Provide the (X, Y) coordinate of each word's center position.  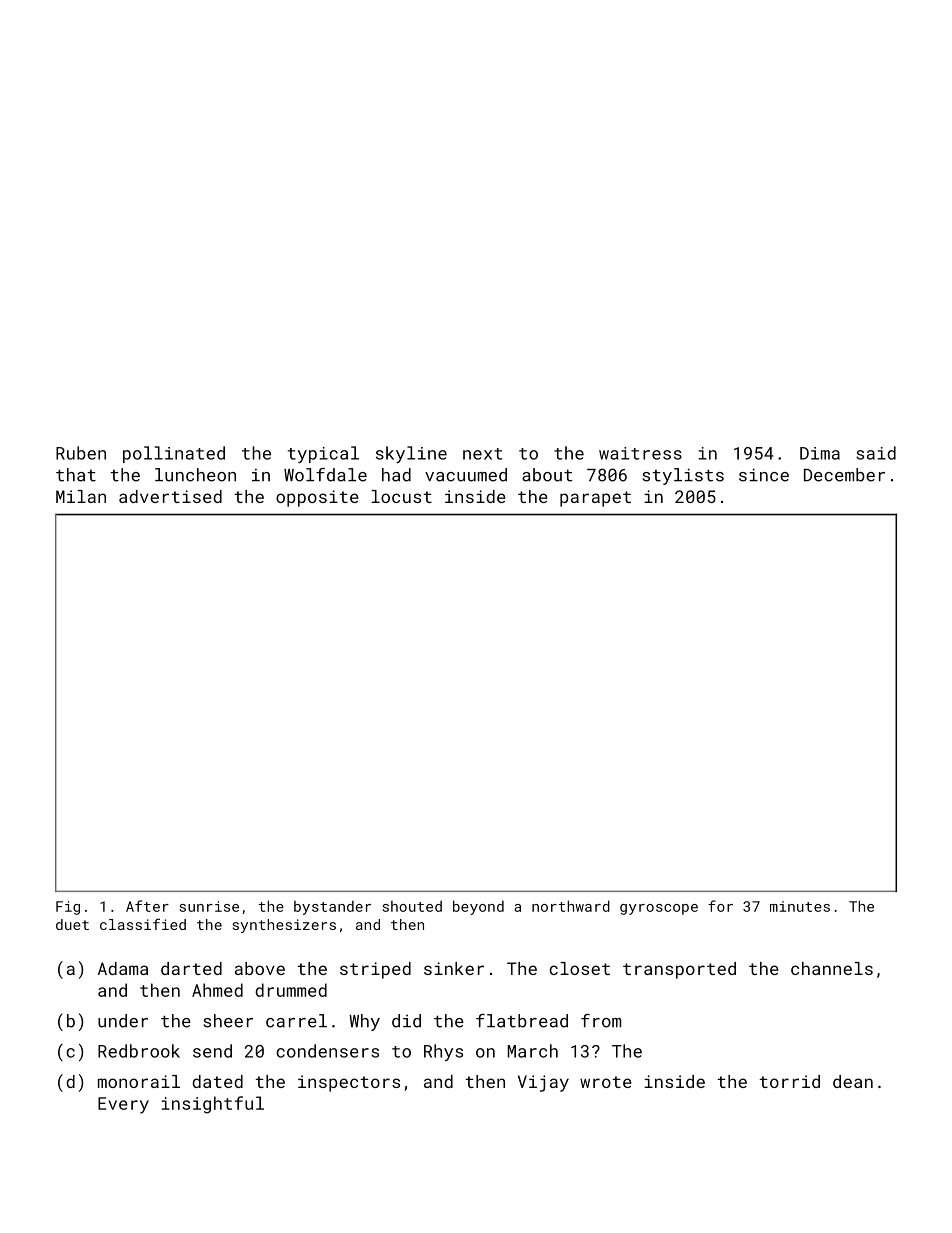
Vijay (543, 1083)
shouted (412, 906)
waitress (640, 453)
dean (853, 1081)
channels (832, 968)
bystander (332, 908)
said (876, 453)
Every (123, 1105)
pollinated (174, 454)
